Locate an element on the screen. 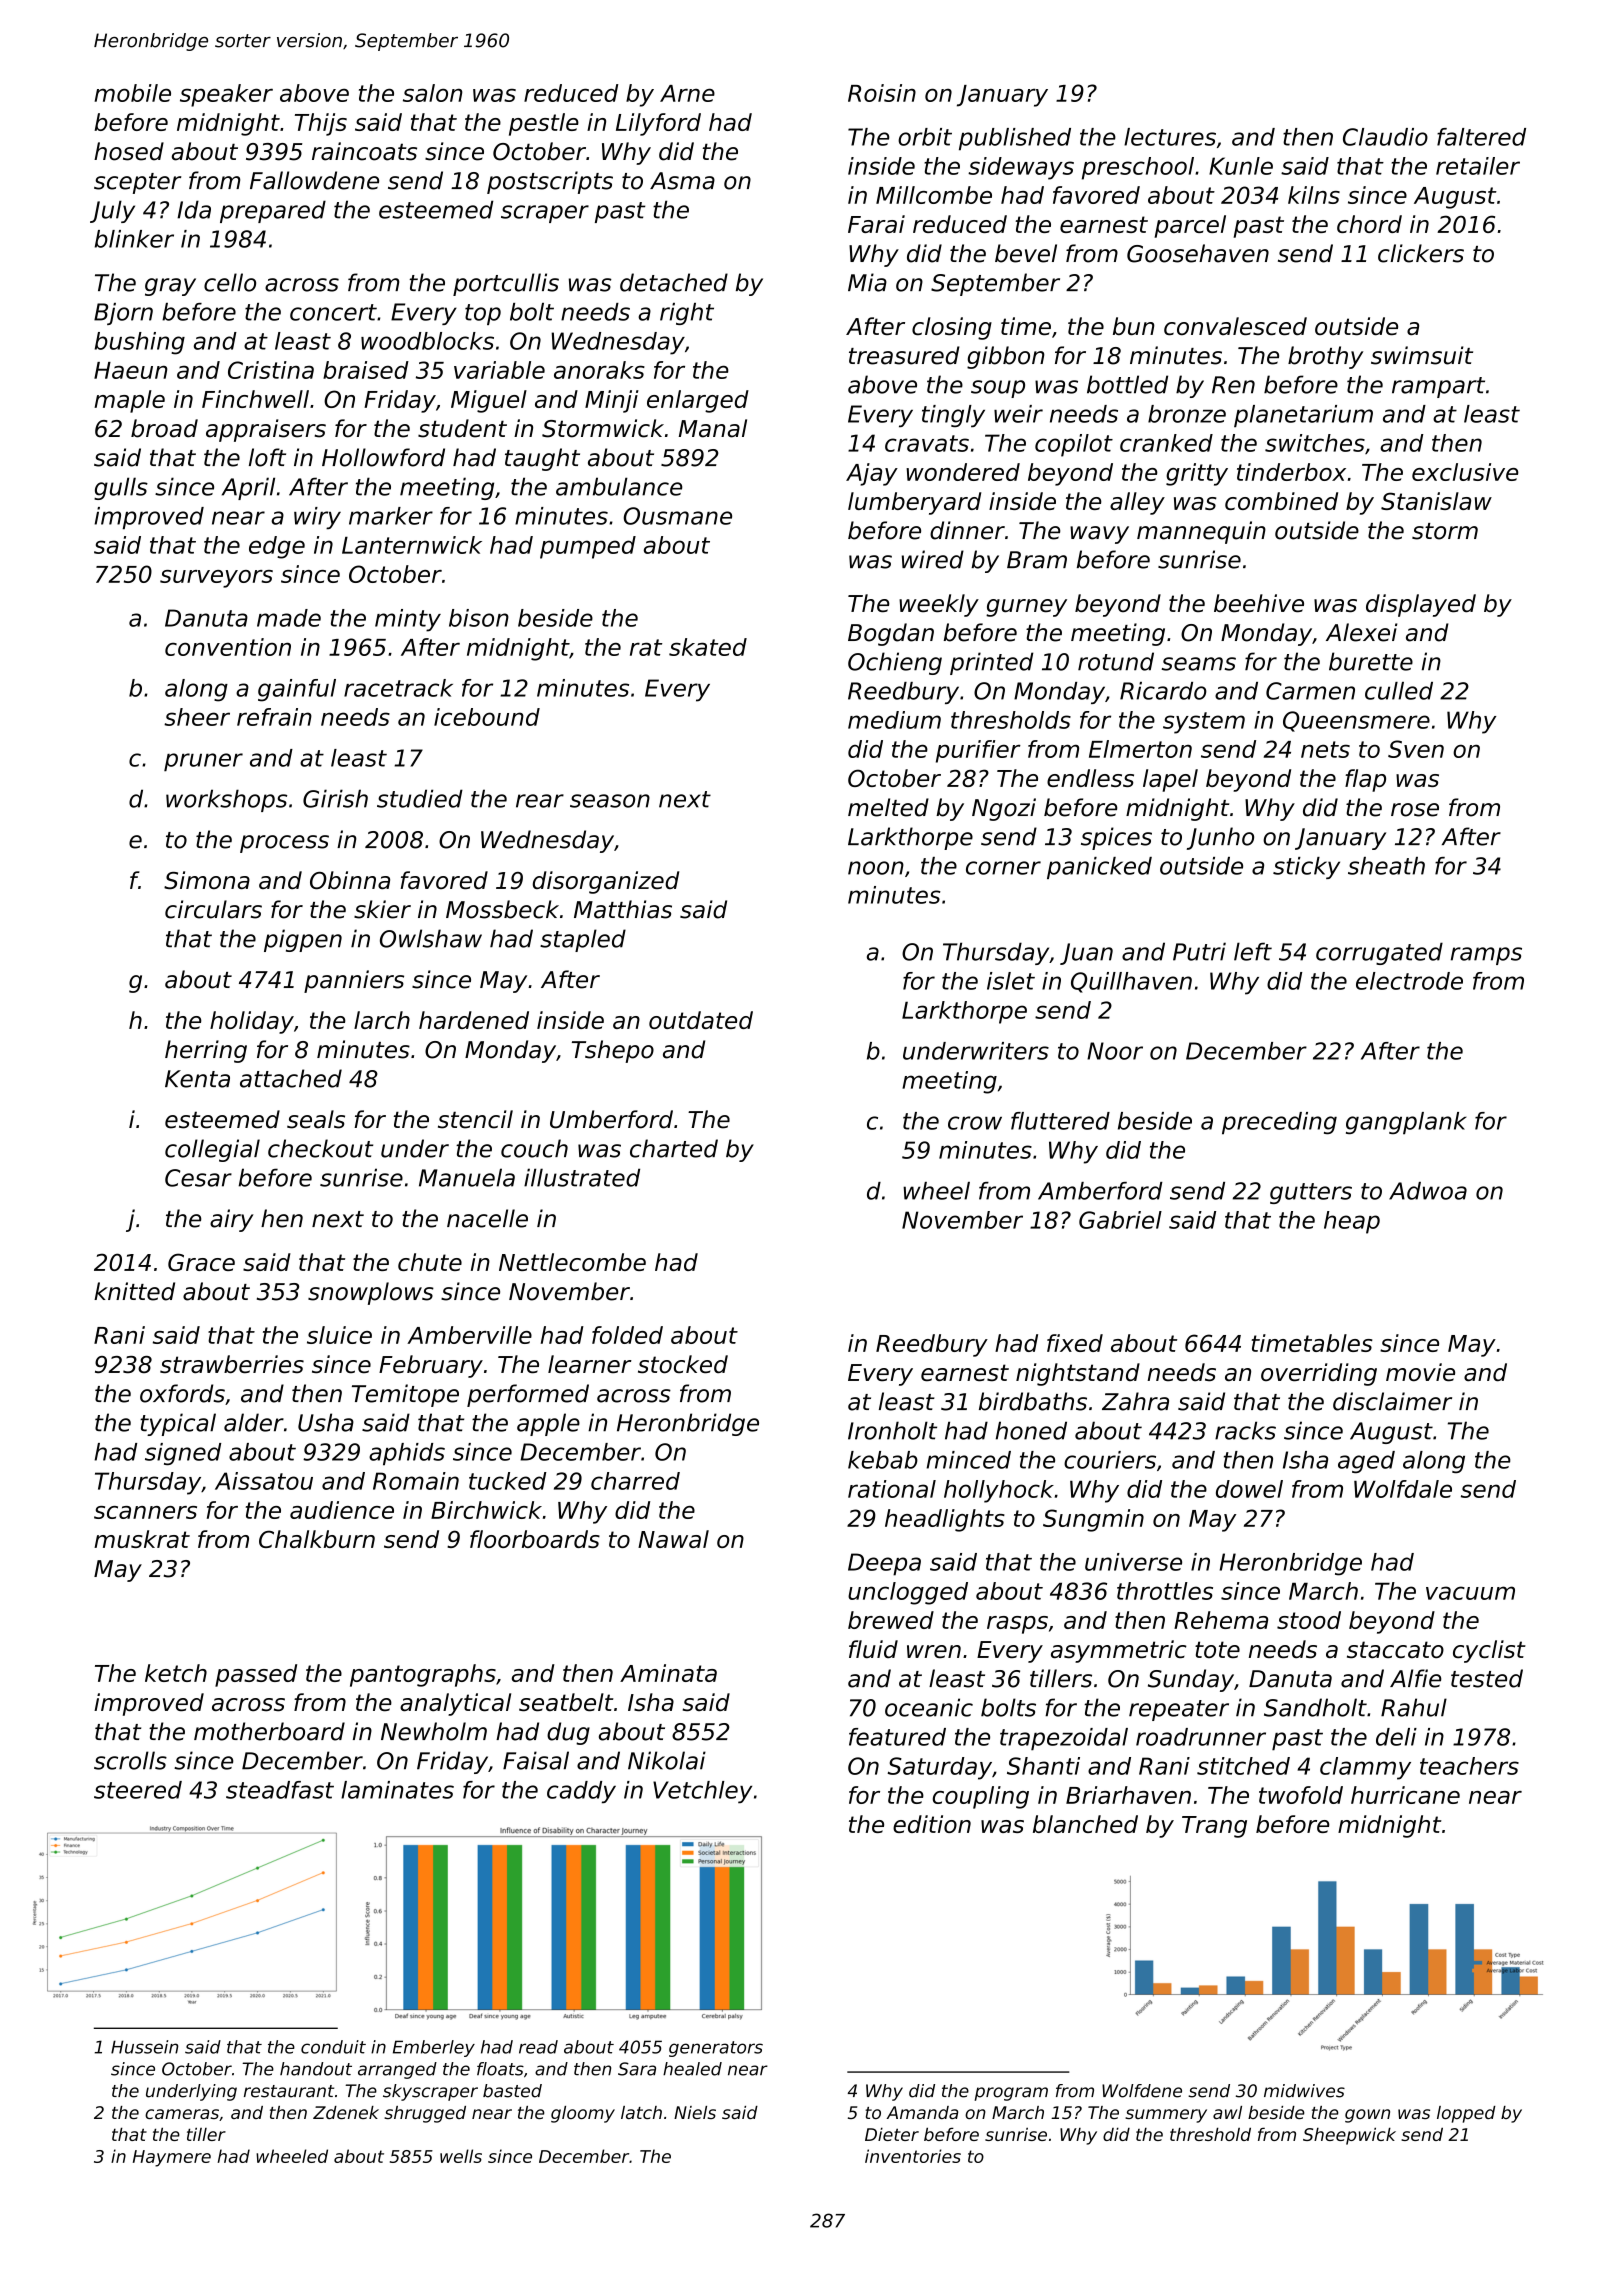 The width and height of the screenshot is (1620, 2292). throttles is located at coordinates (1165, 1591).
